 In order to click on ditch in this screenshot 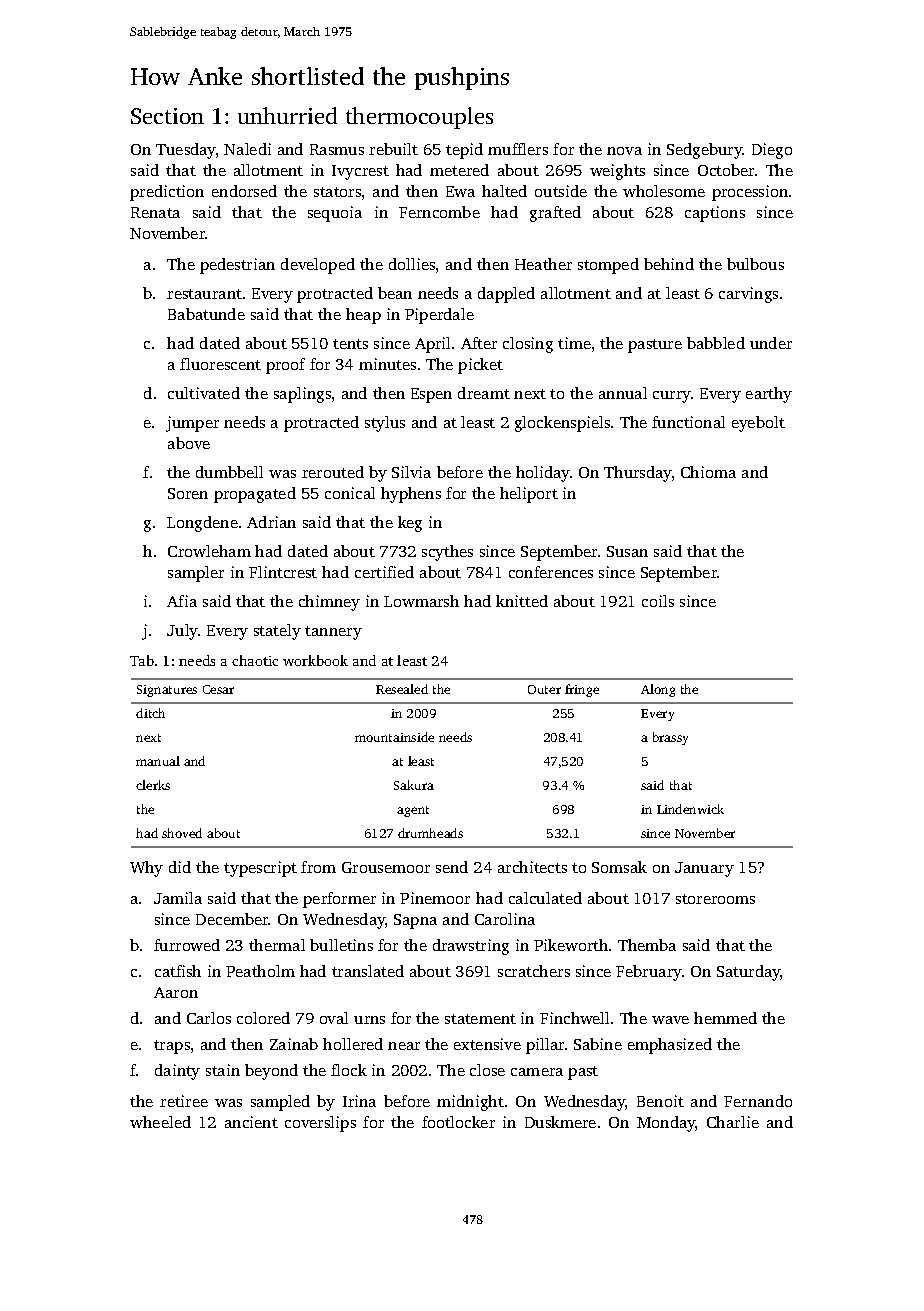, I will do `click(150, 713)`.
